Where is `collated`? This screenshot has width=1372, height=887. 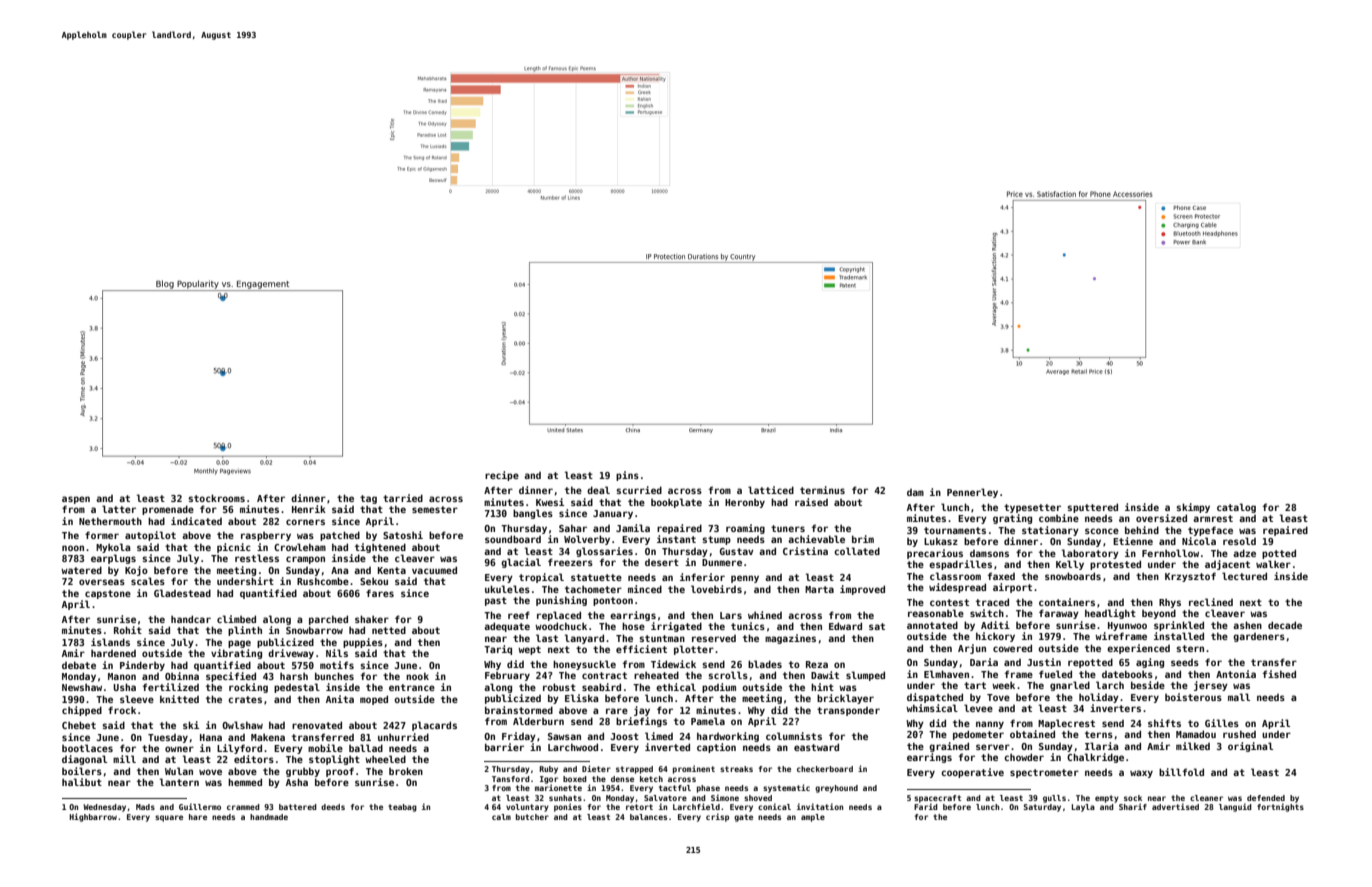
collated is located at coordinates (857, 551).
